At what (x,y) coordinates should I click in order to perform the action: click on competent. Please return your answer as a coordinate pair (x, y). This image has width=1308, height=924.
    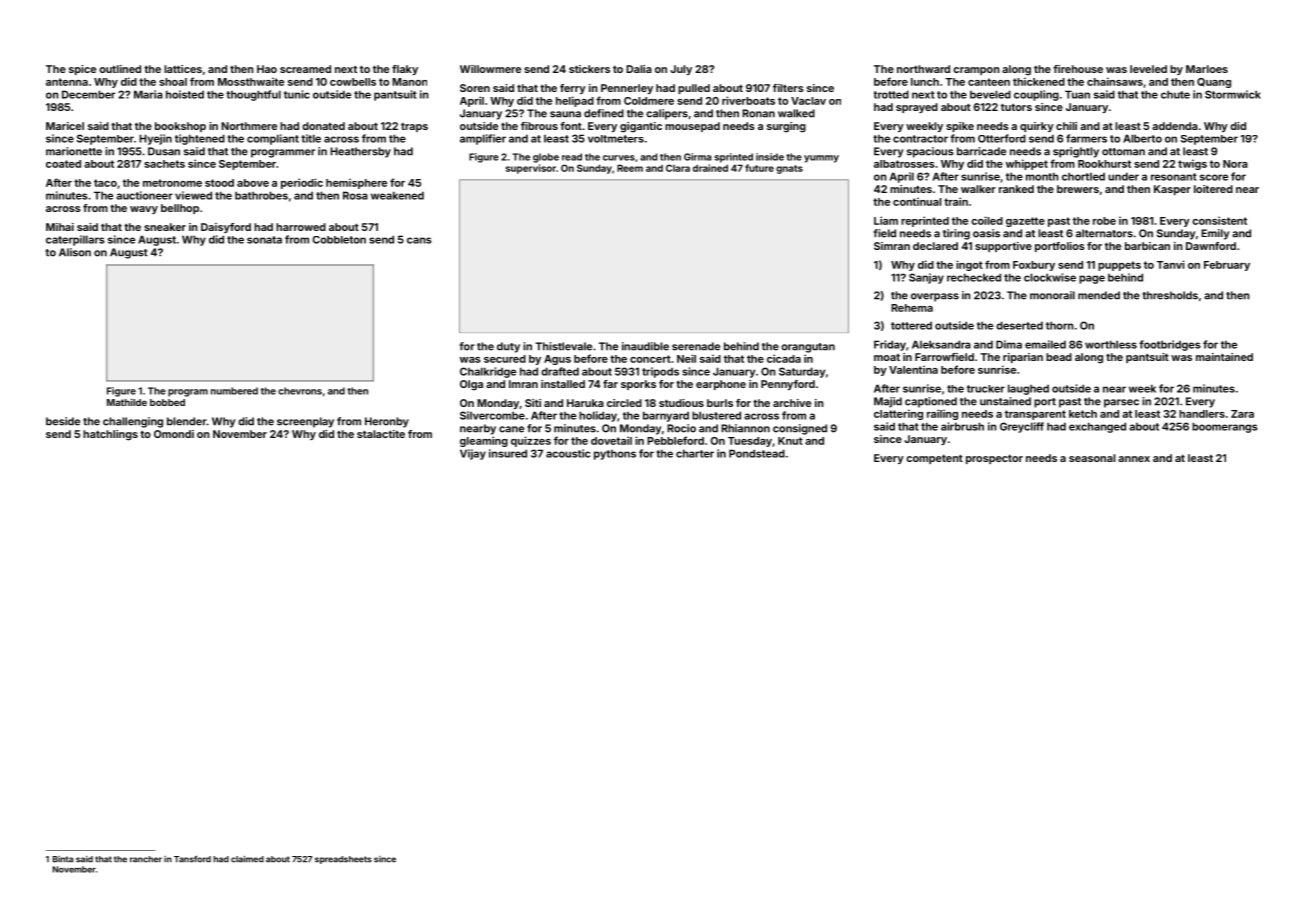
    Looking at the image, I should click on (934, 459).
